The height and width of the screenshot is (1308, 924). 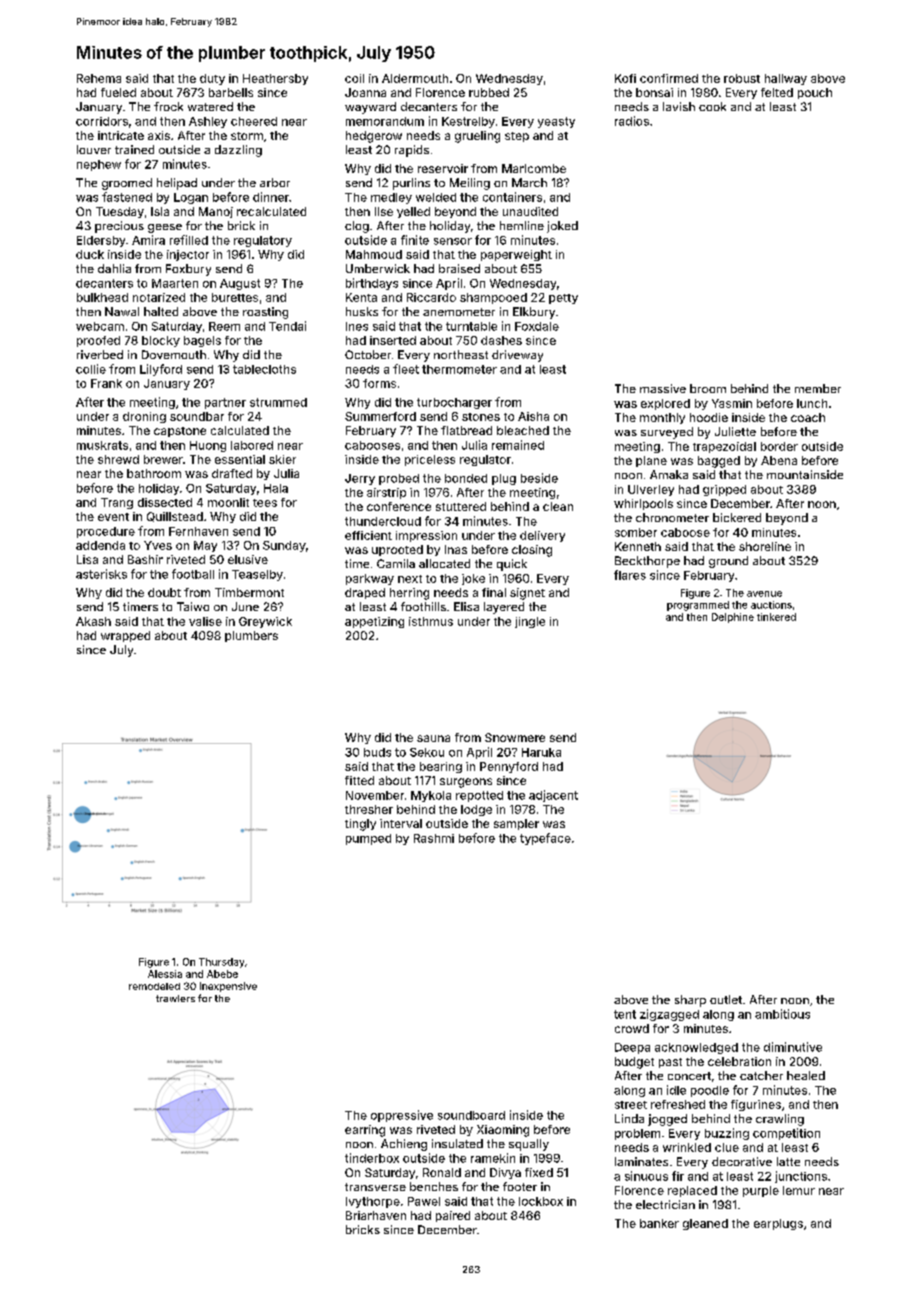 I want to click on Abebe, so click(x=222, y=974).
